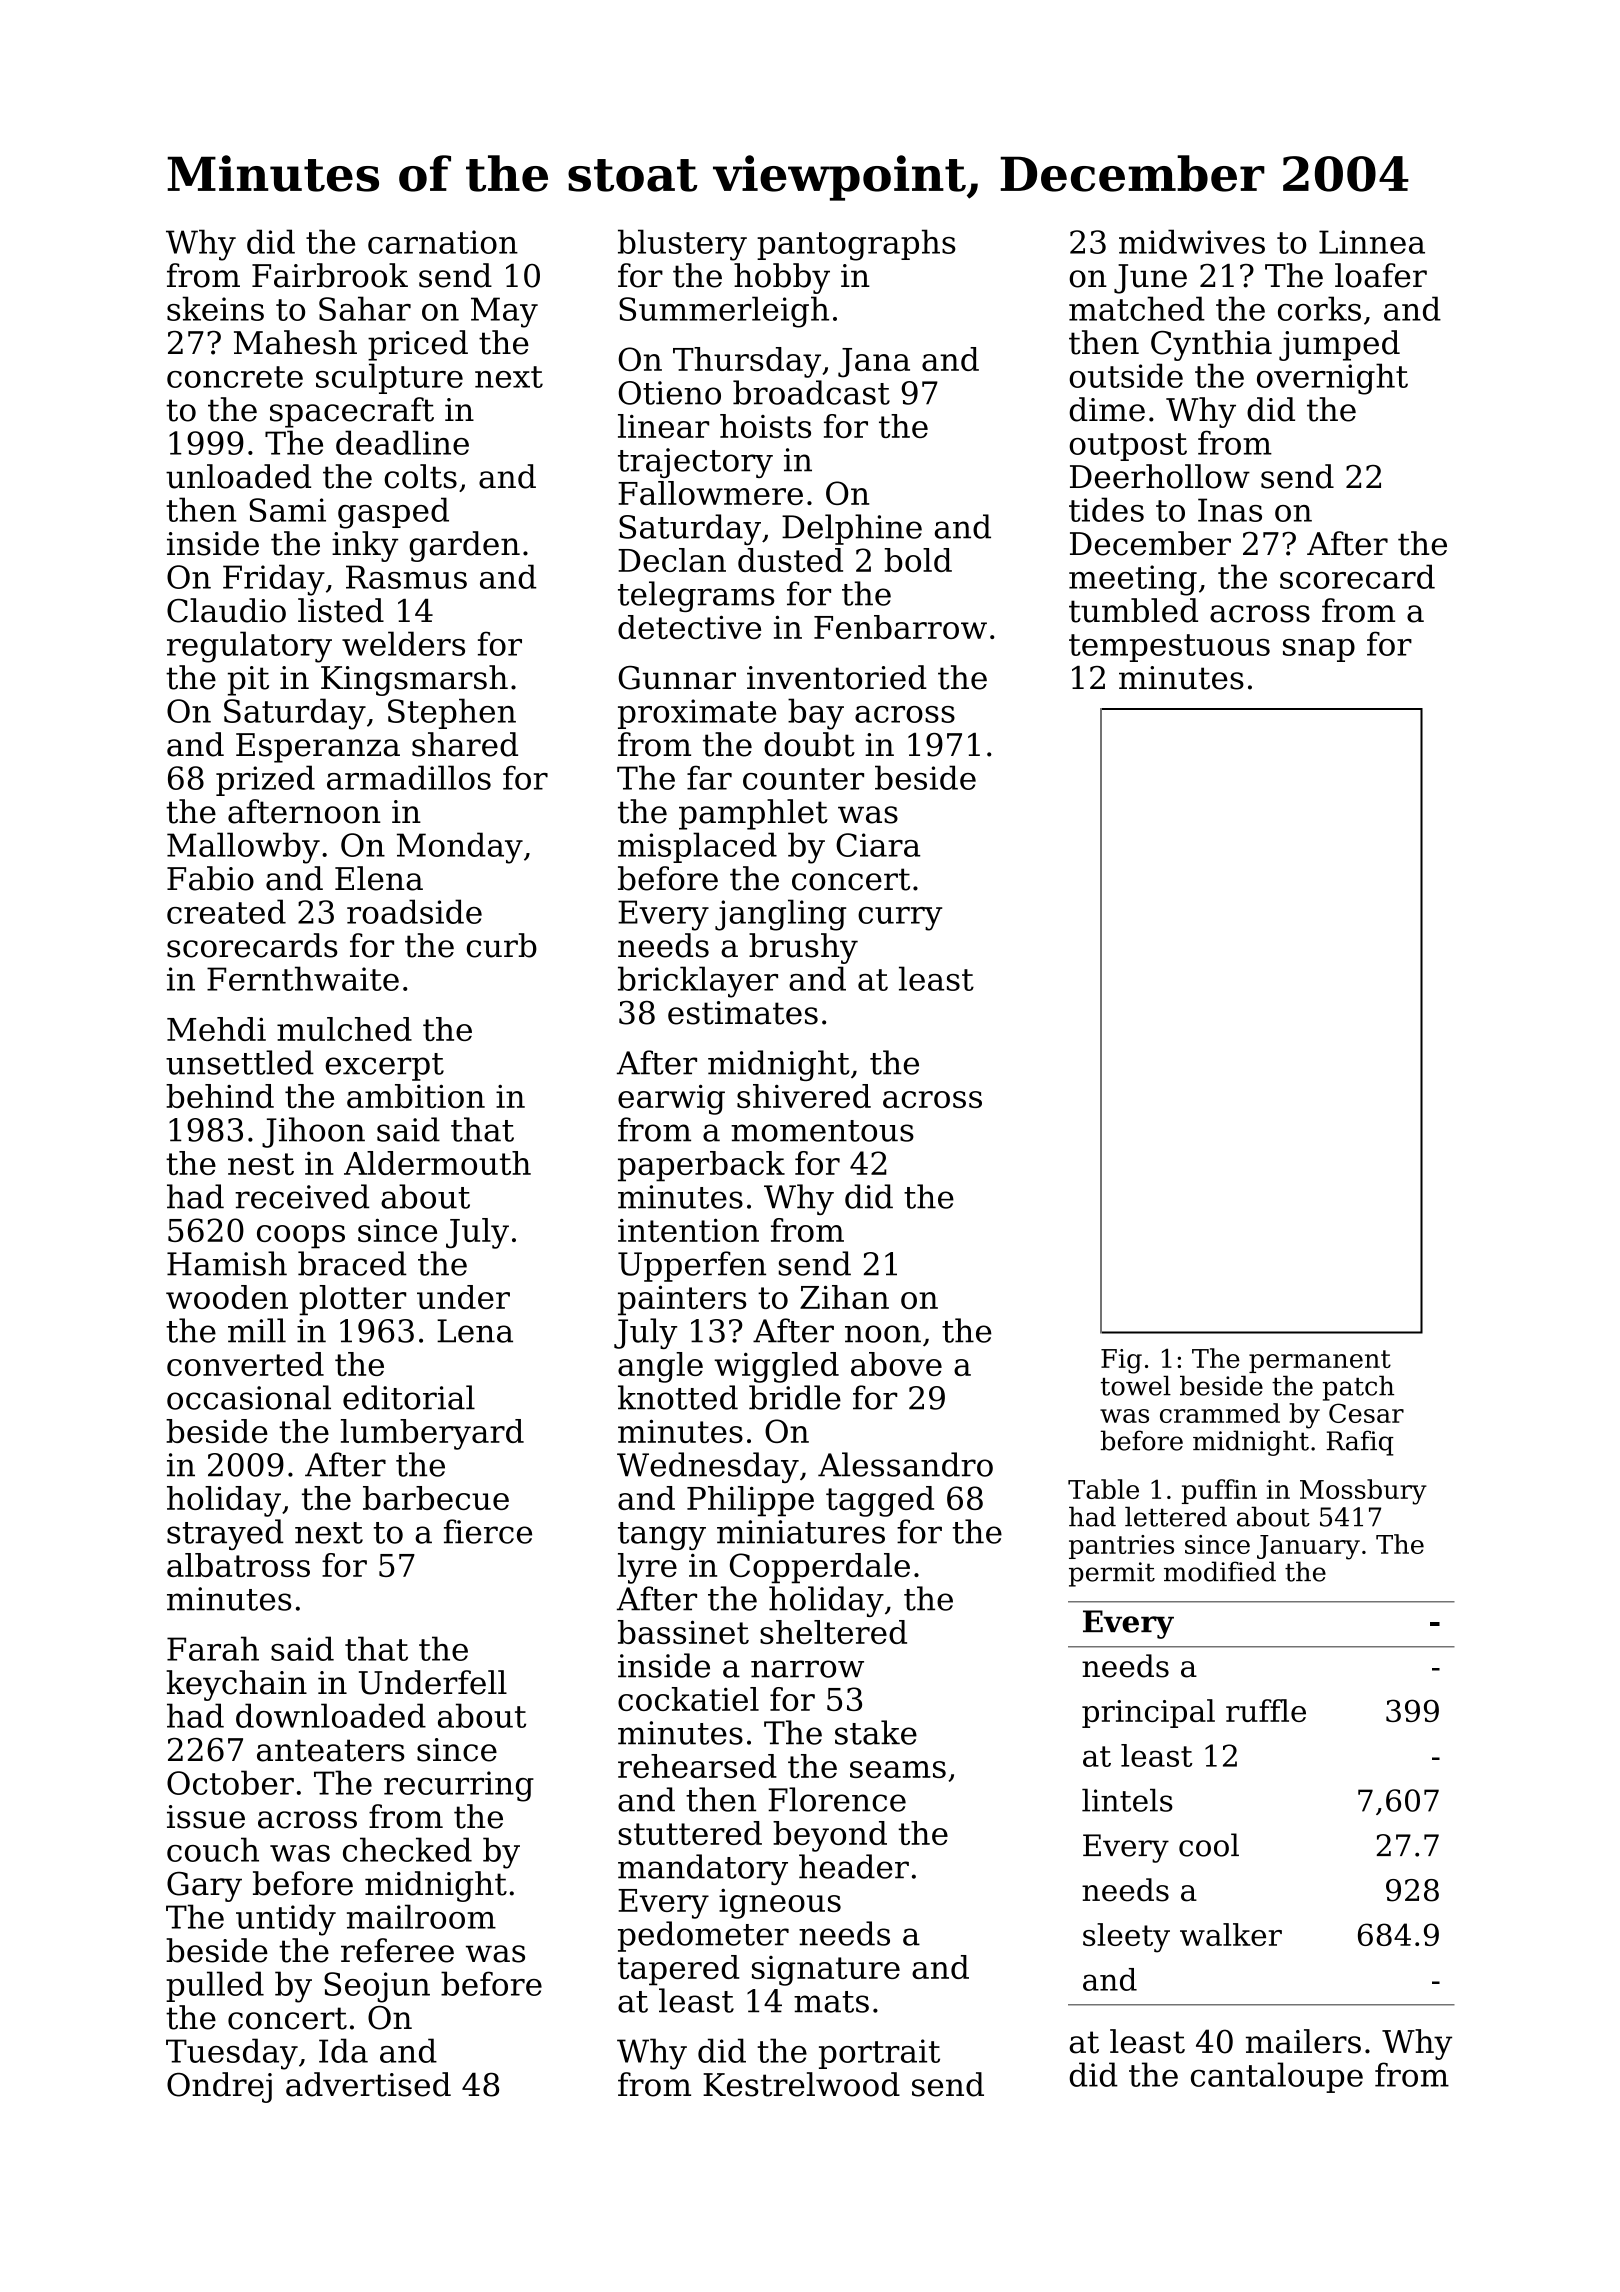  What do you see at coordinates (331, 1750) in the page?
I see `anteaters` at bounding box center [331, 1750].
